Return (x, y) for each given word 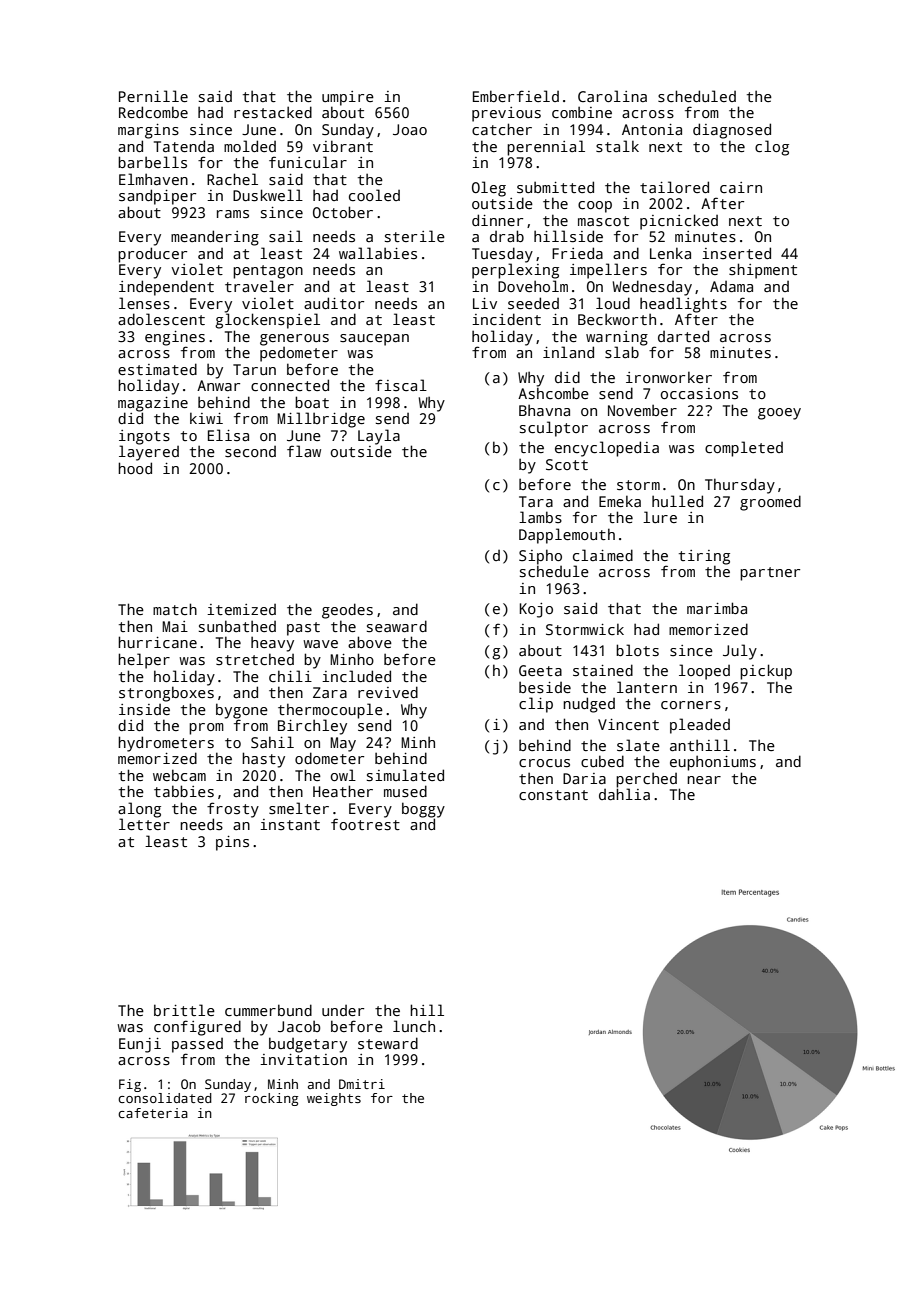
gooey (779, 414)
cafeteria (153, 1113)
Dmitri (362, 1084)
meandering (215, 238)
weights (334, 1099)
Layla (379, 437)
